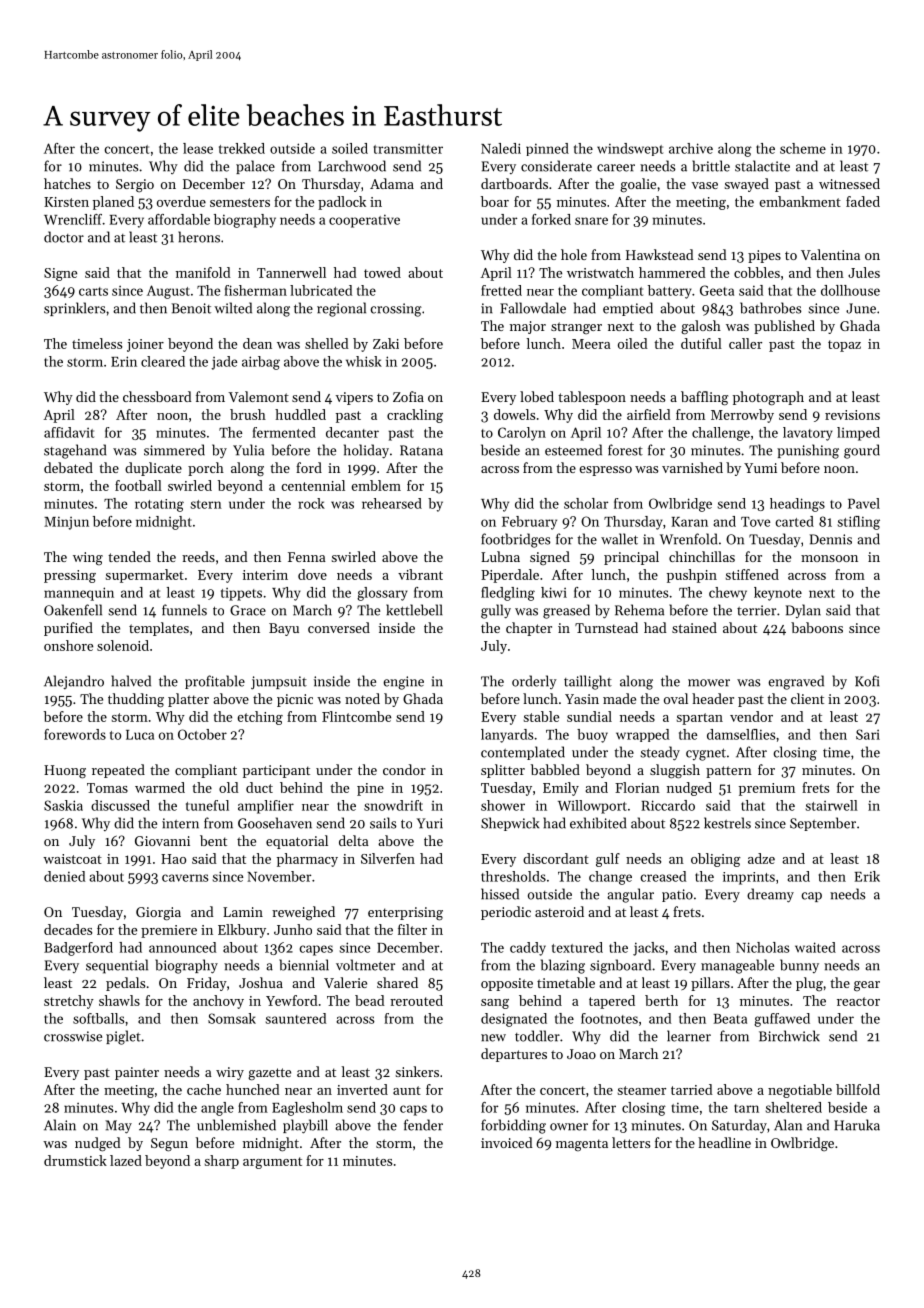 The height and width of the page is (1308, 924). I want to click on Minjun, so click(66, 523).
